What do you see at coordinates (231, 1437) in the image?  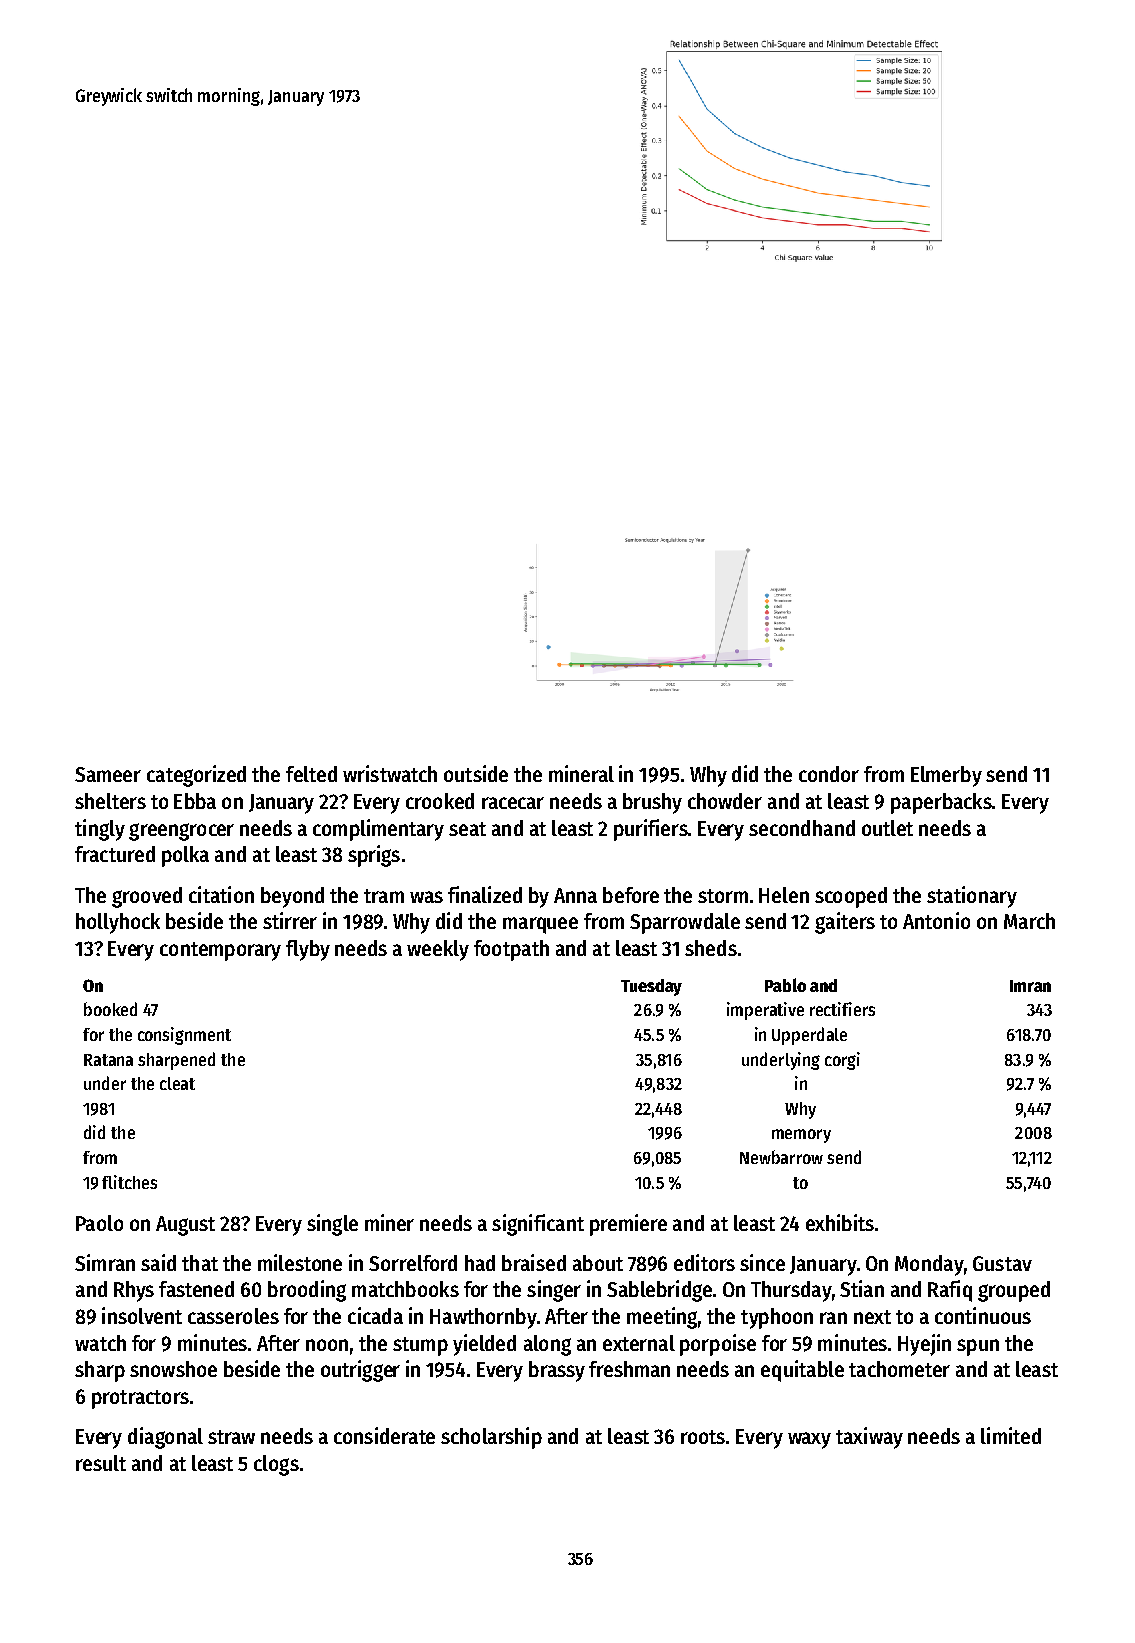 I see `straw` at bounding box center [231, 1437].
